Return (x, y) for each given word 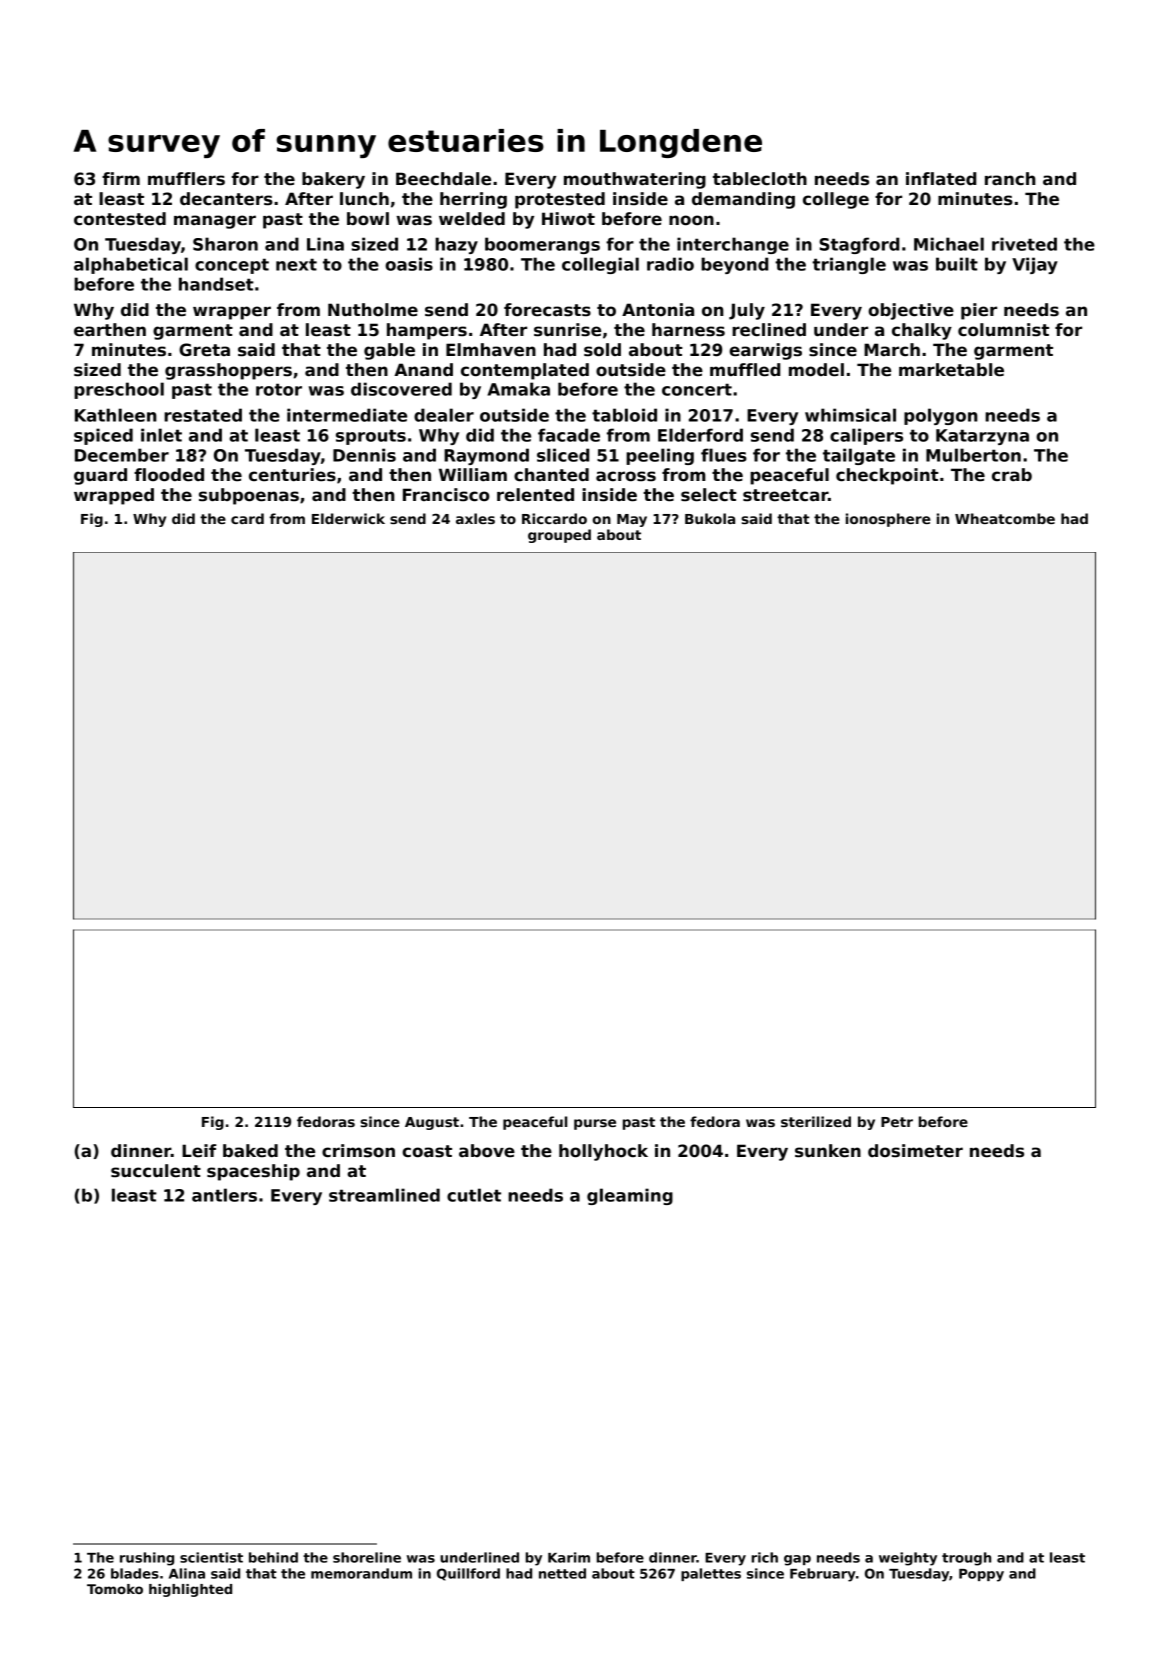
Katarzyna (982, 437)
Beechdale (443, 179)
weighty (908, 1559)
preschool (119, 390)
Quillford (468, 1574)
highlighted (190, 1590)
